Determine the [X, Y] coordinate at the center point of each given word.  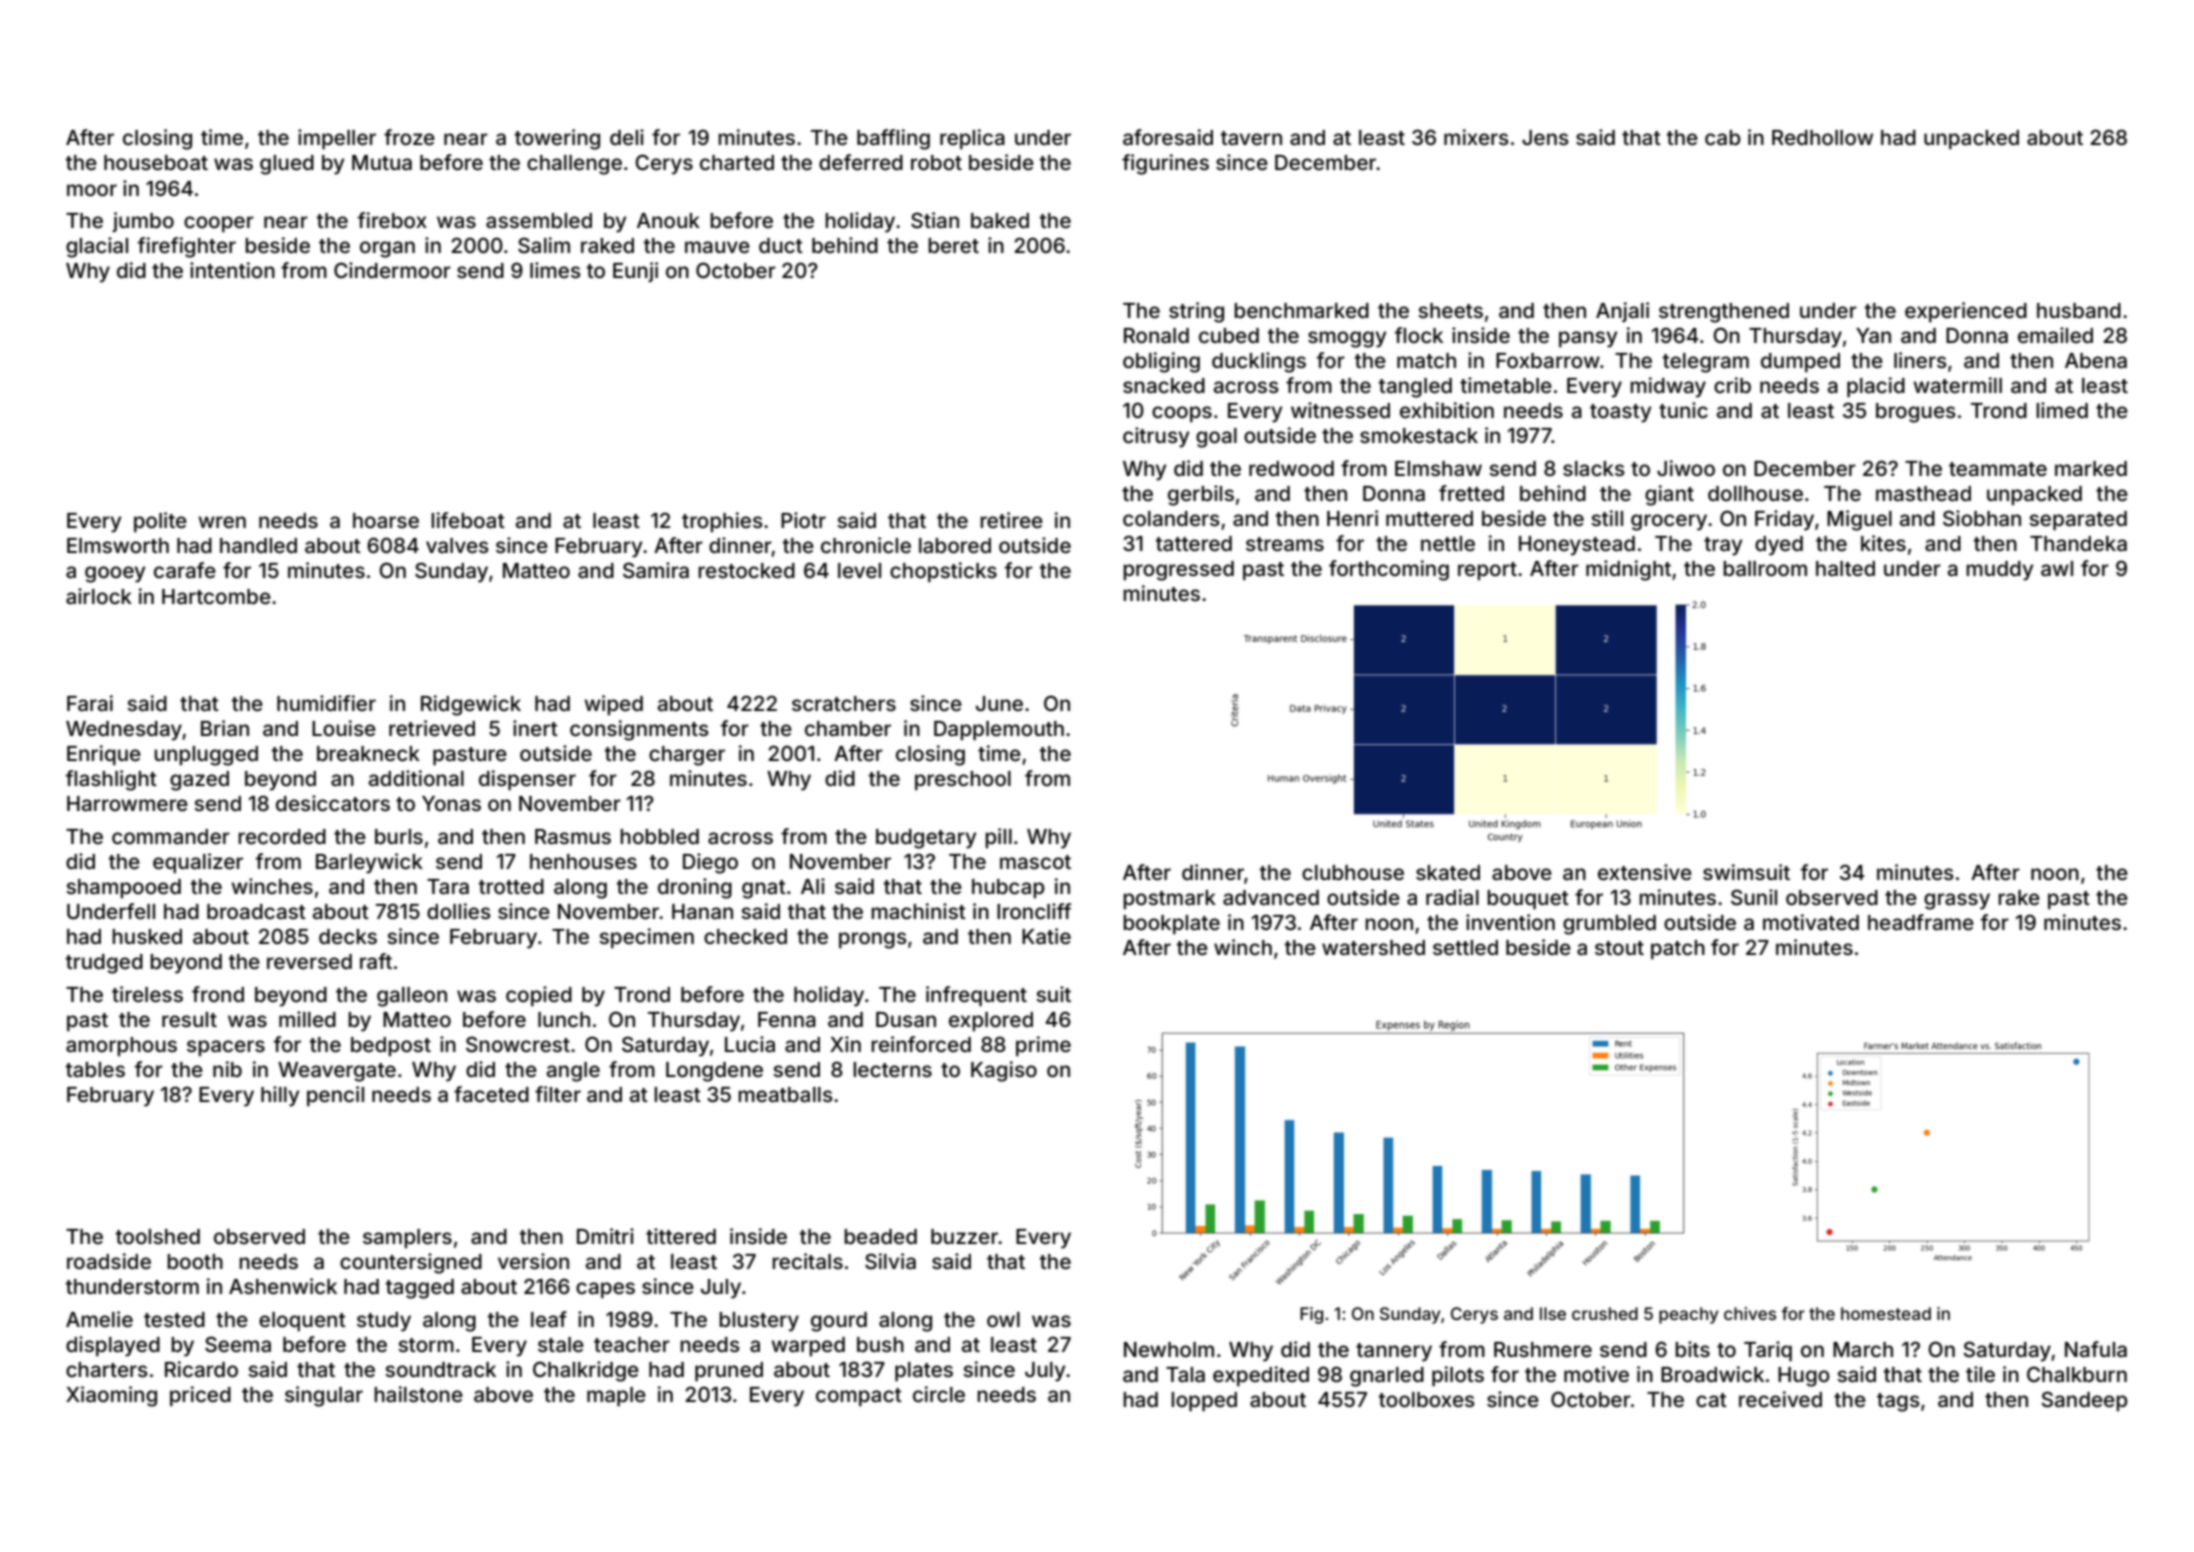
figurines [1165, 164]
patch [1678, 950]
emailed [2055, 335]
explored [991, 1022]
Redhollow [1822, 137]
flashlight [111, 780]
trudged [104, 964]
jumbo [143, 222]
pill [998, 838]
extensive [1645, 872]
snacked [1164, 385]
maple [616, 1397]
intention [232, 270]
